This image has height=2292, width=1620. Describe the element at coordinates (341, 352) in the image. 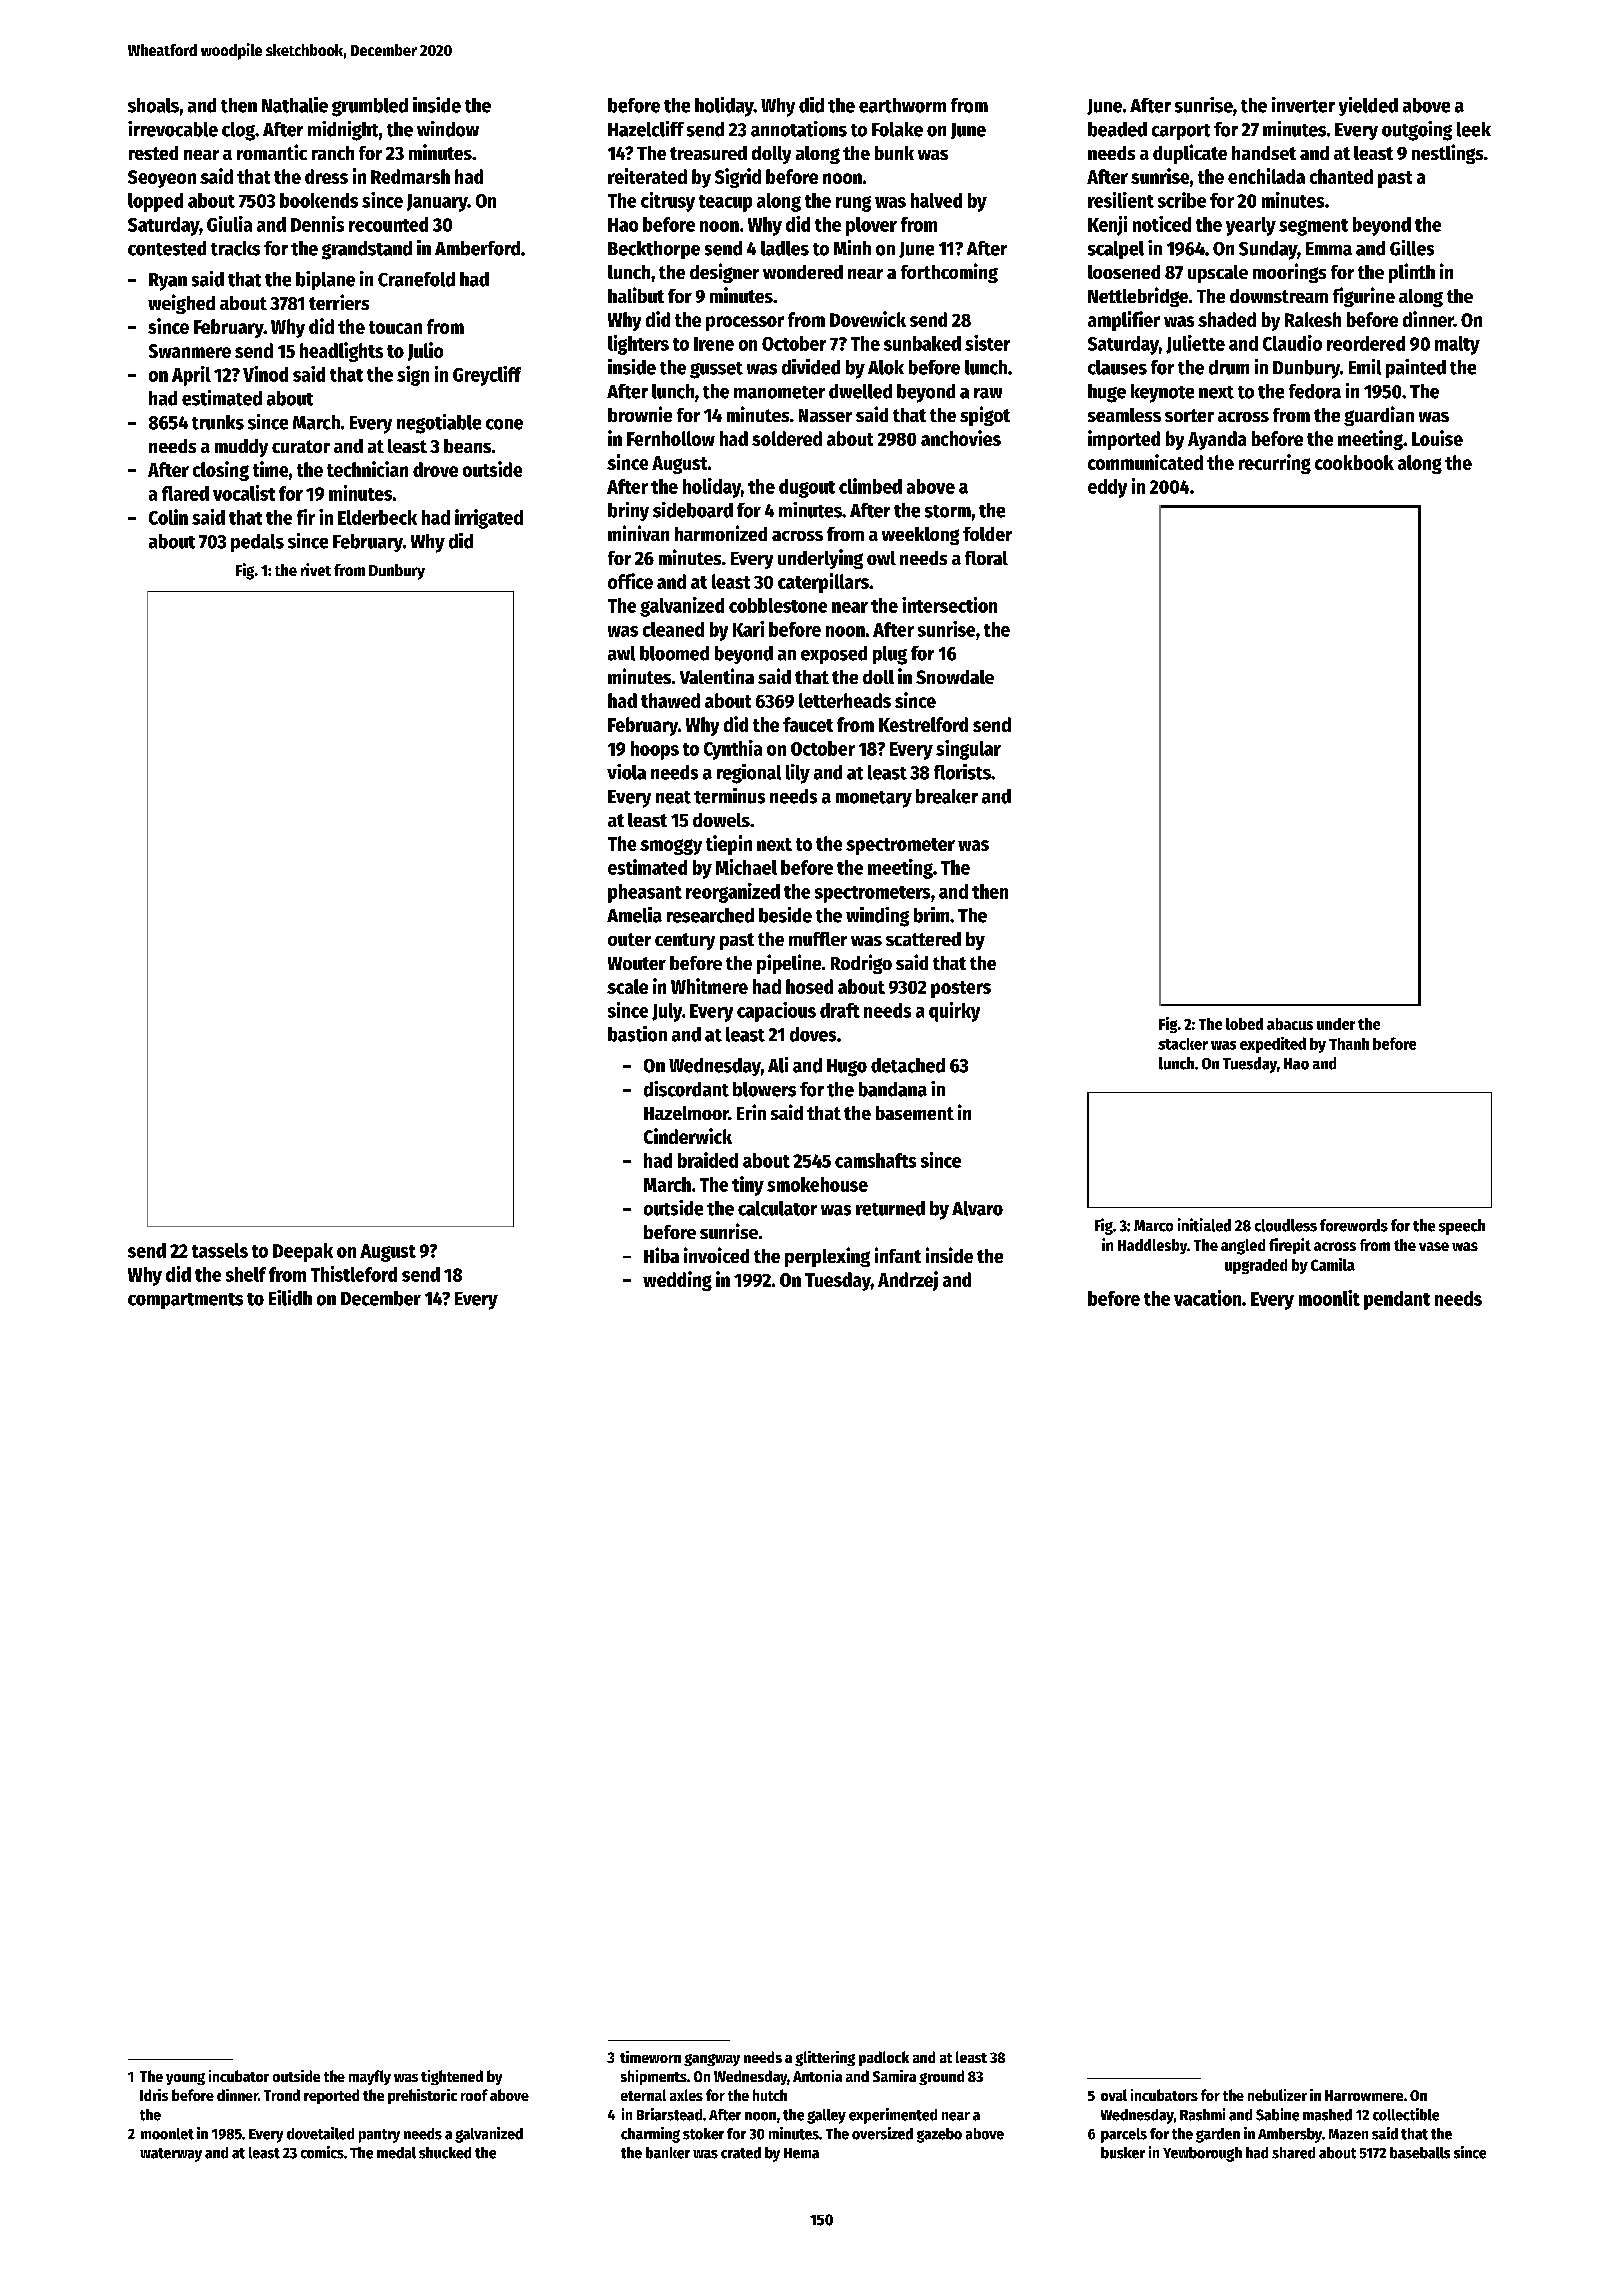

I see `headlights` at that location.
